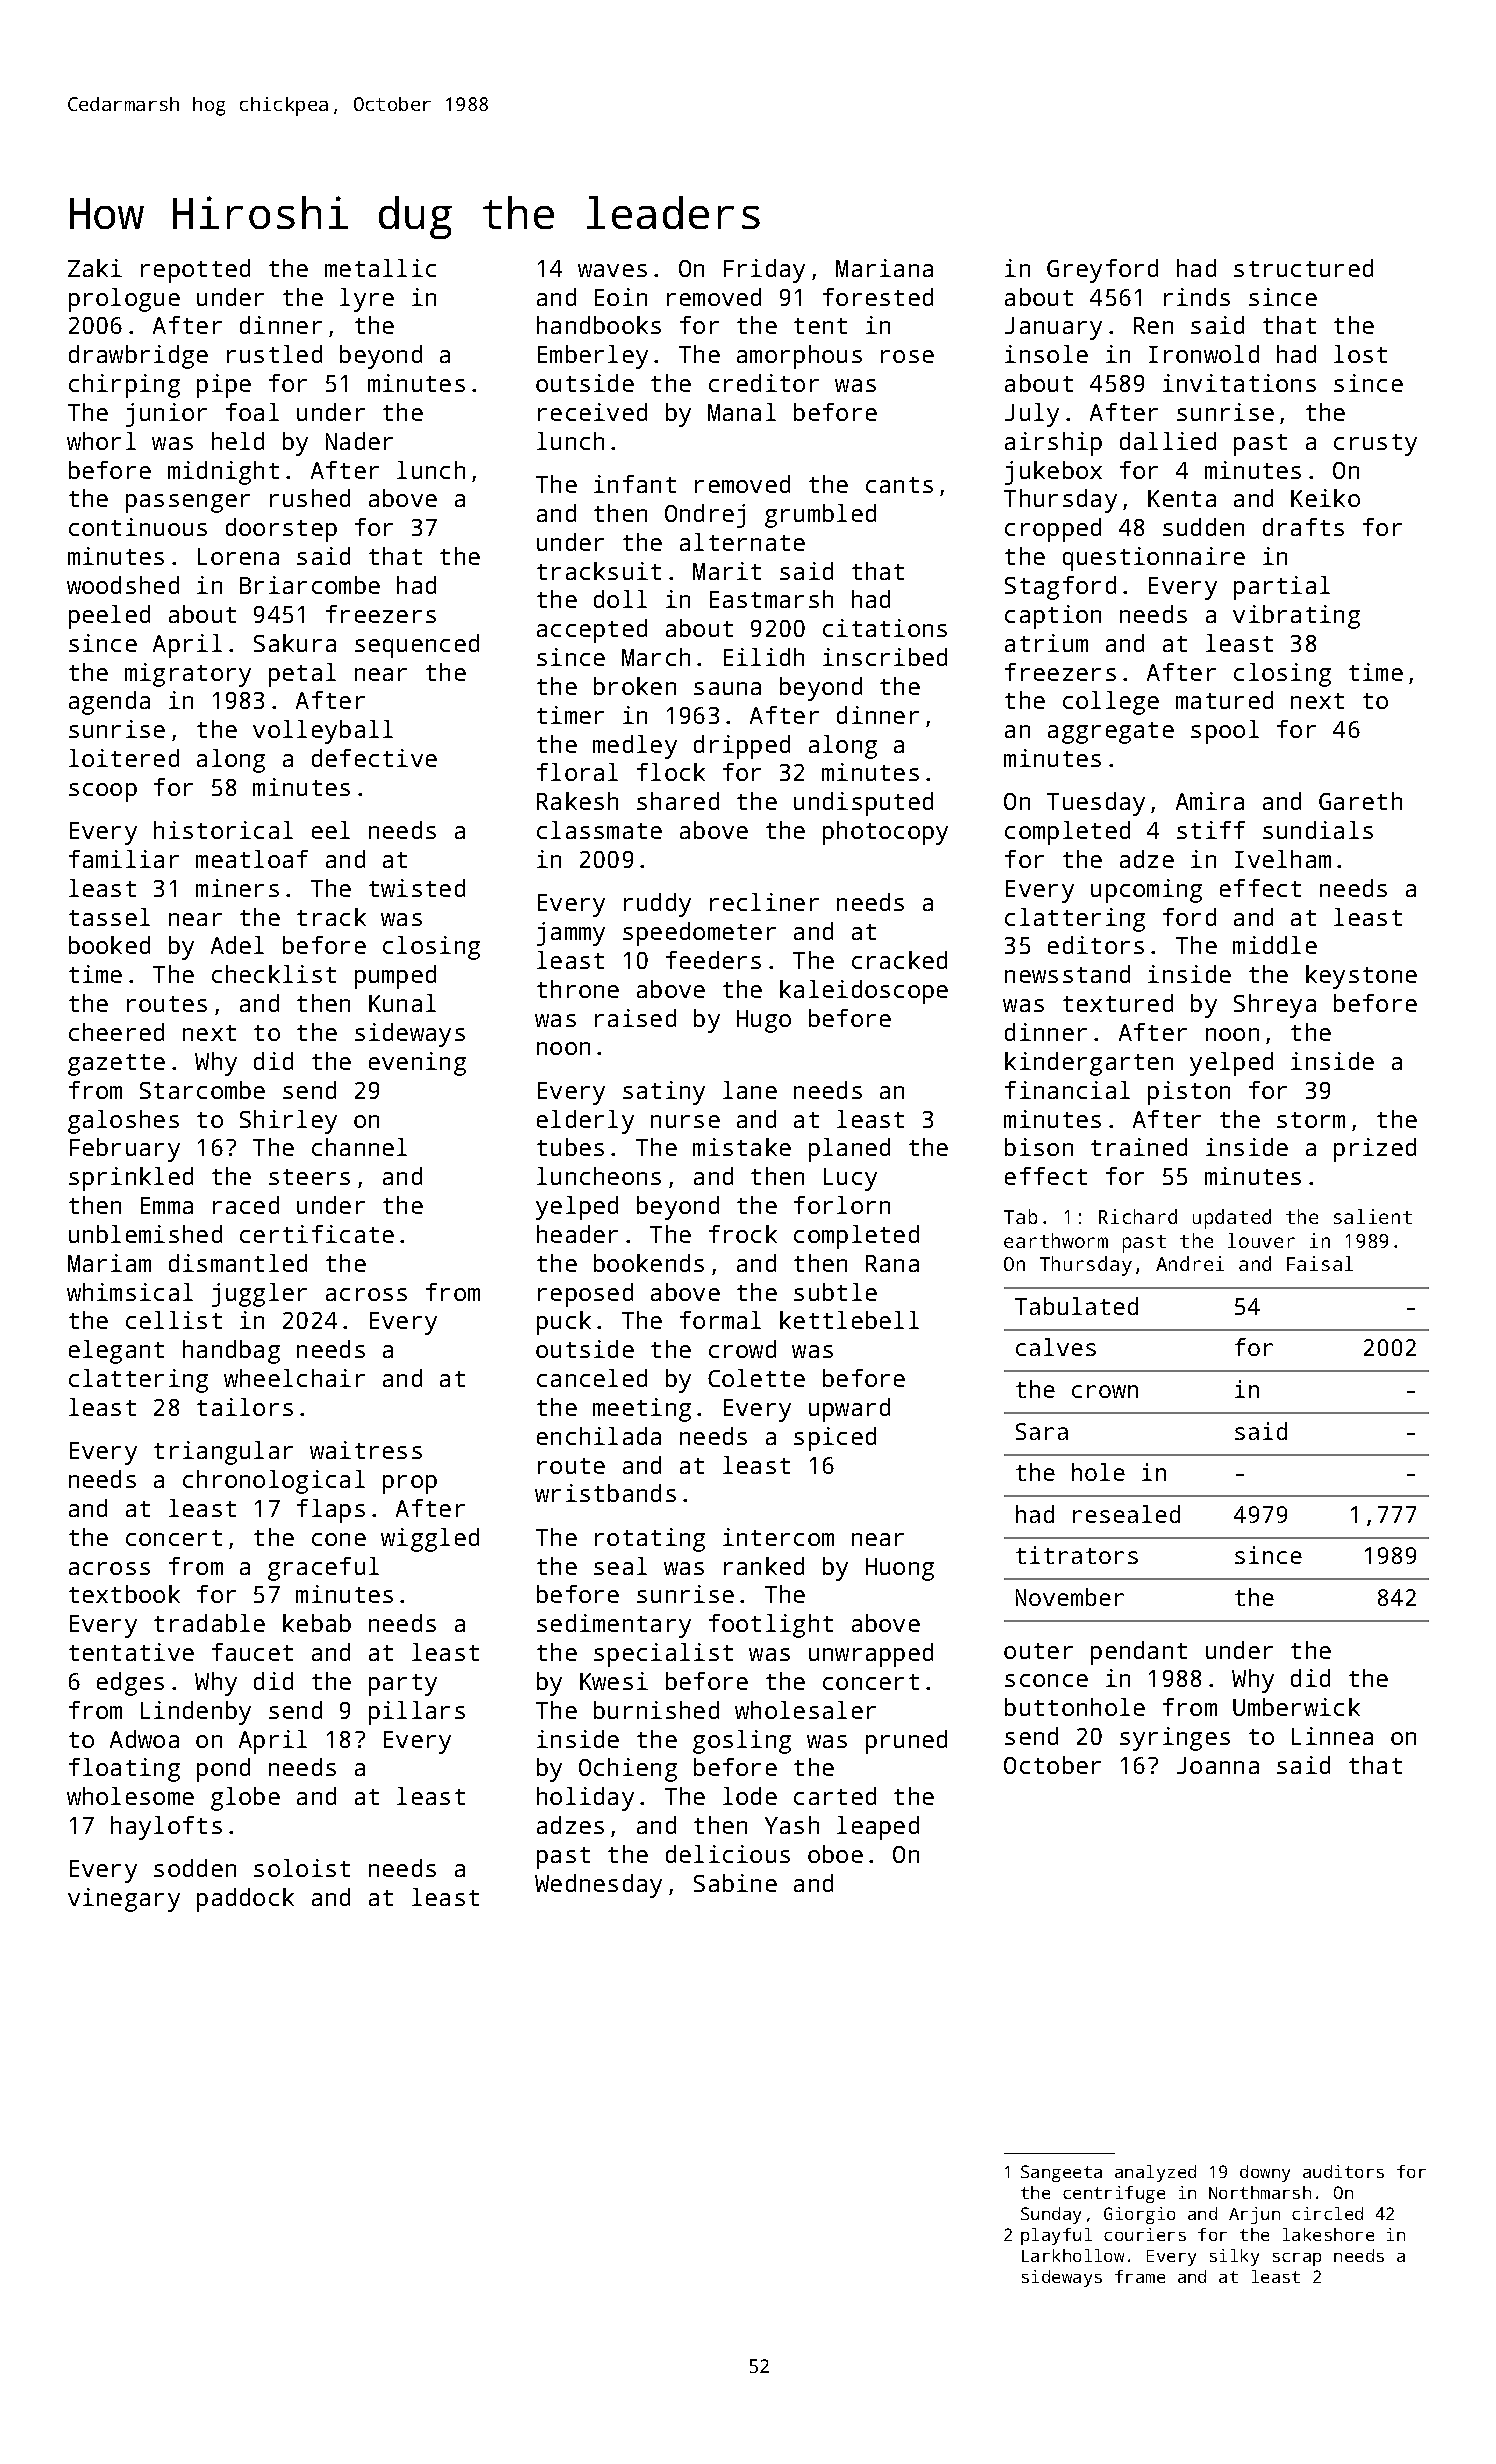  I want to click on miners, so click(237, 888).
